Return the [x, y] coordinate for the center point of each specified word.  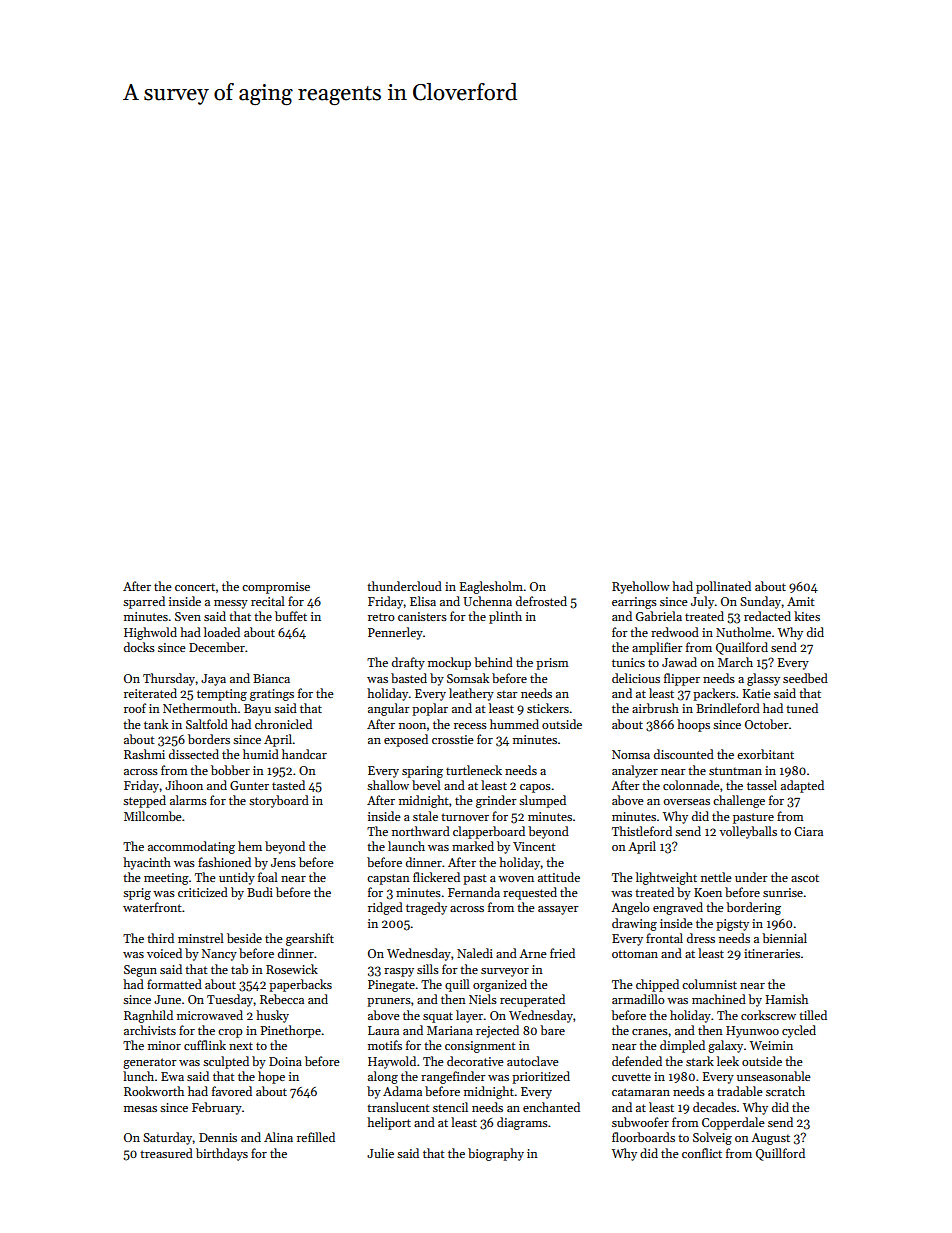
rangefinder [453, 1077]
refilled [316, 1137]
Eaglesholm [491, 587]
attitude [559, 877]
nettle [716, 877]
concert [195, 587]
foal [268, 877]
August [770, 1139]
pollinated [723, 587]
